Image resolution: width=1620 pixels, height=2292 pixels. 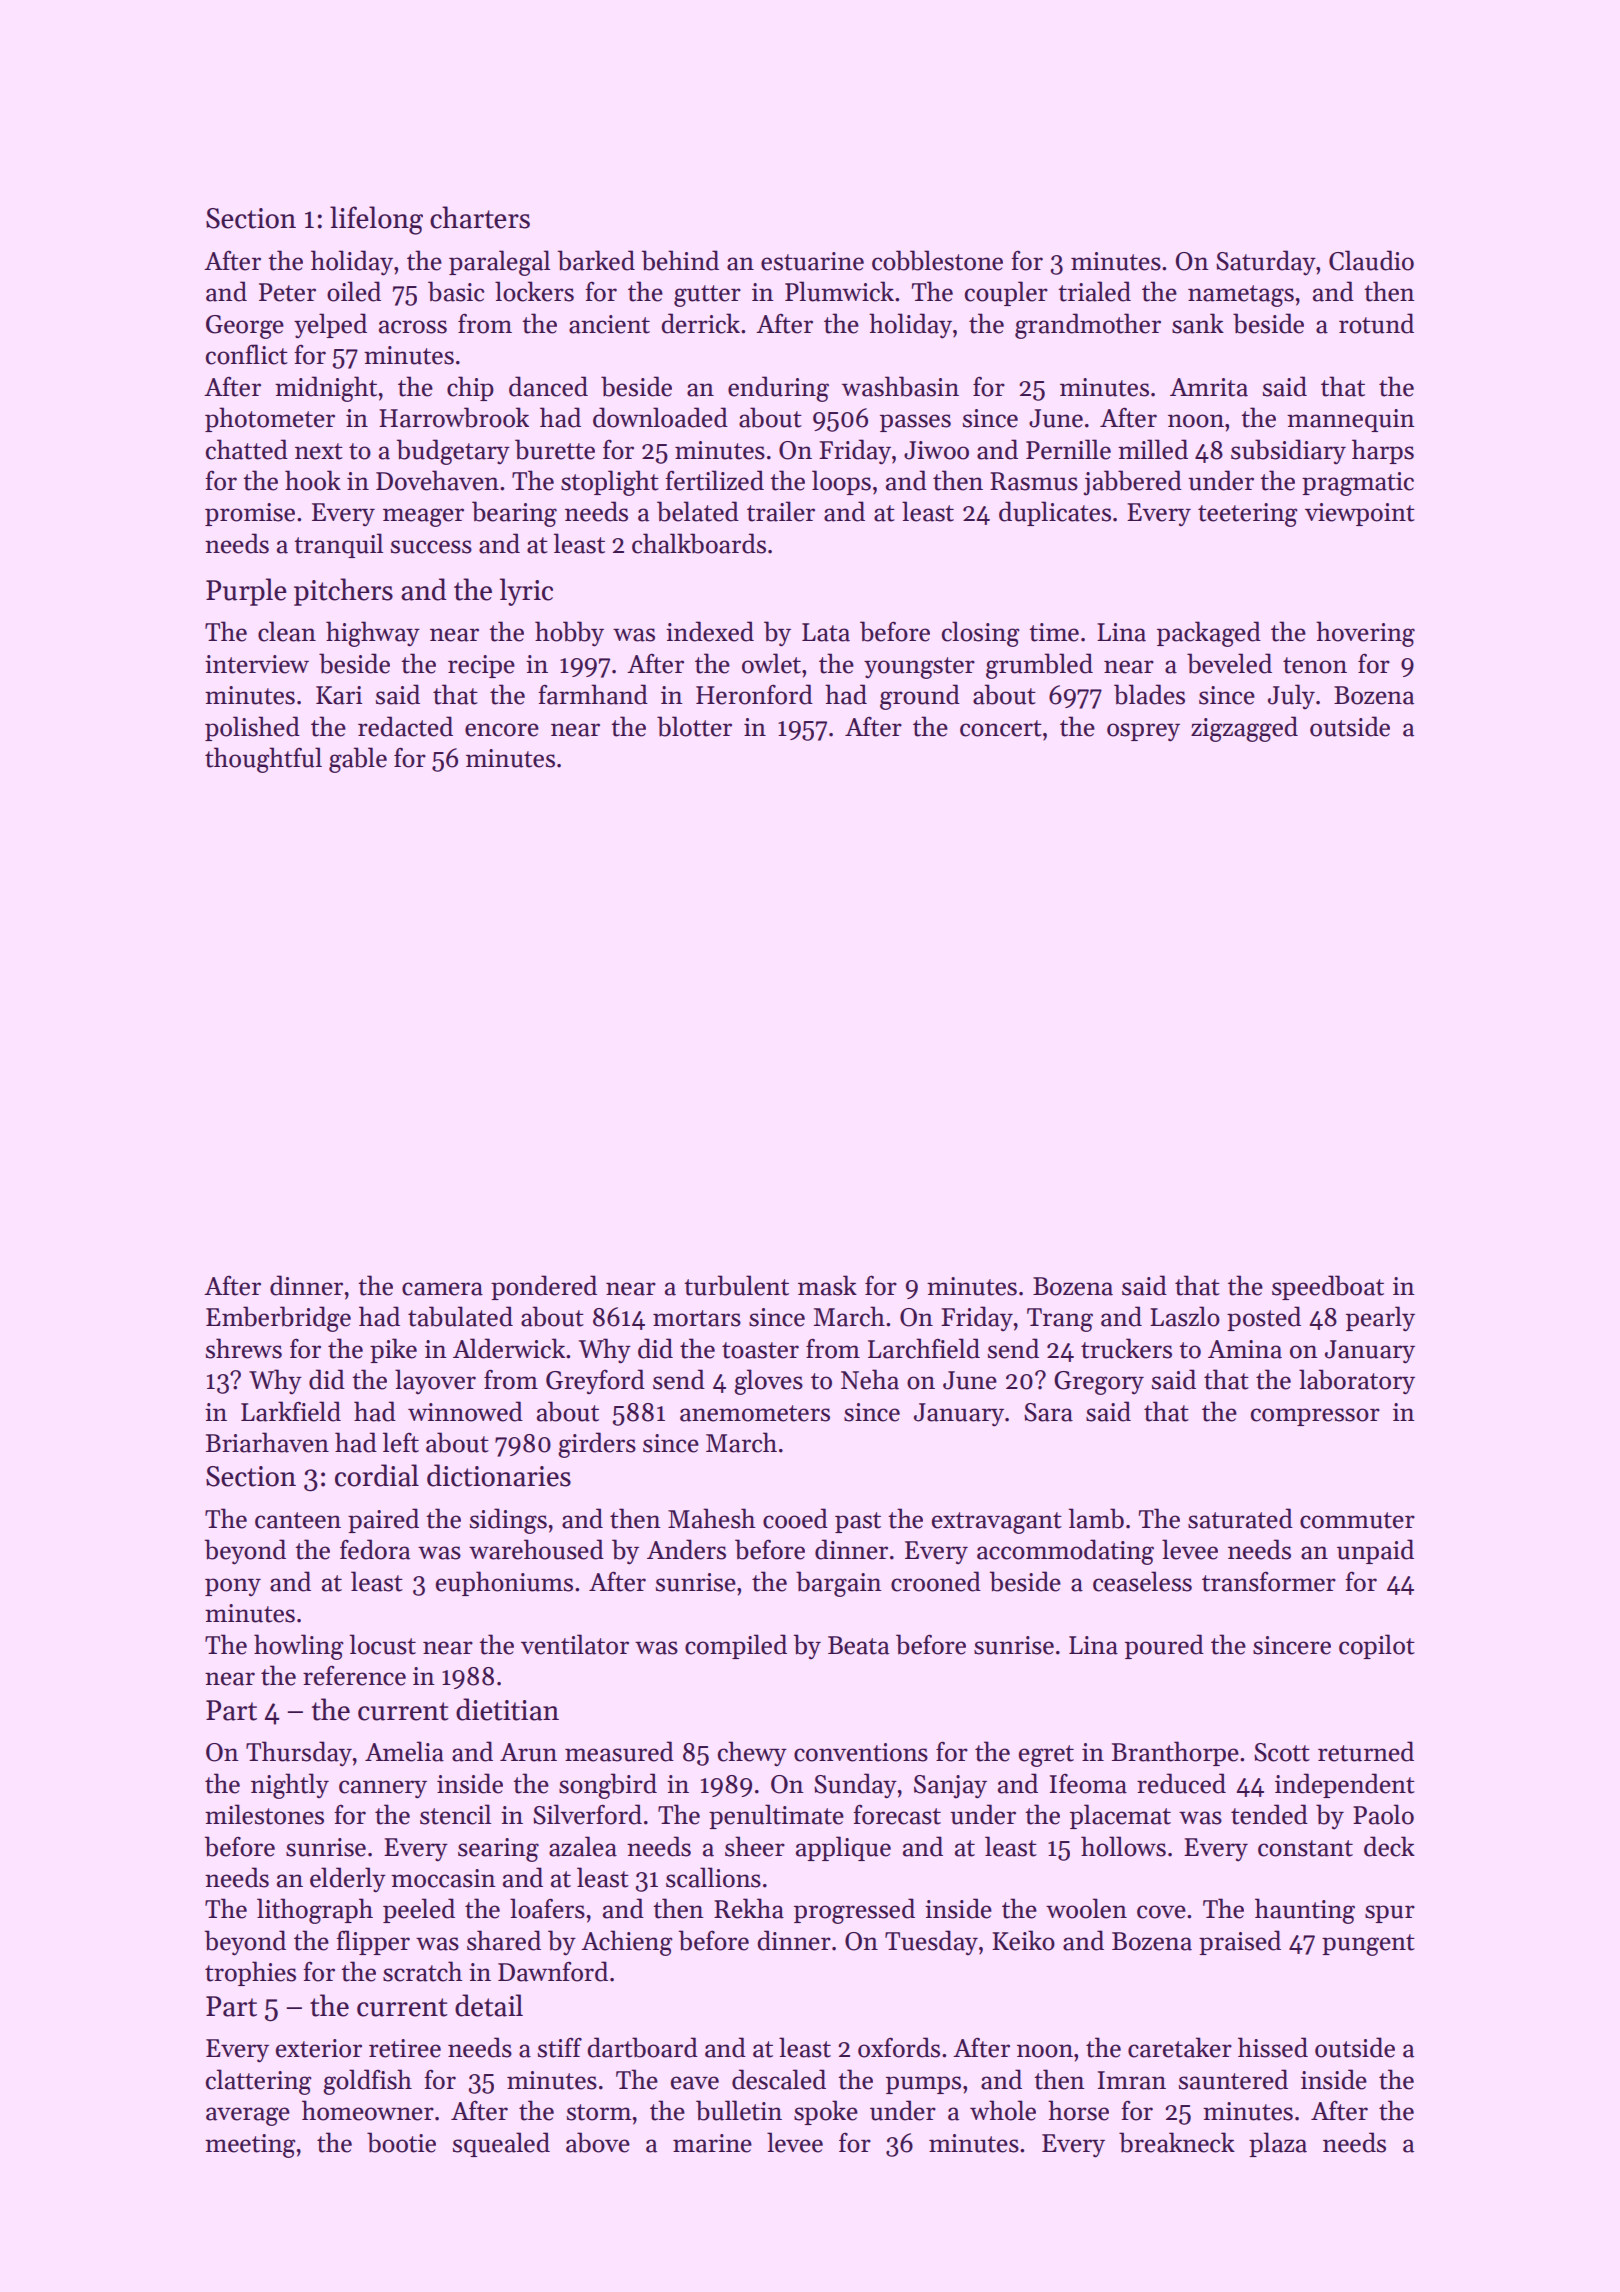 I want to click on osprey, so click(x=1143, y=732).
